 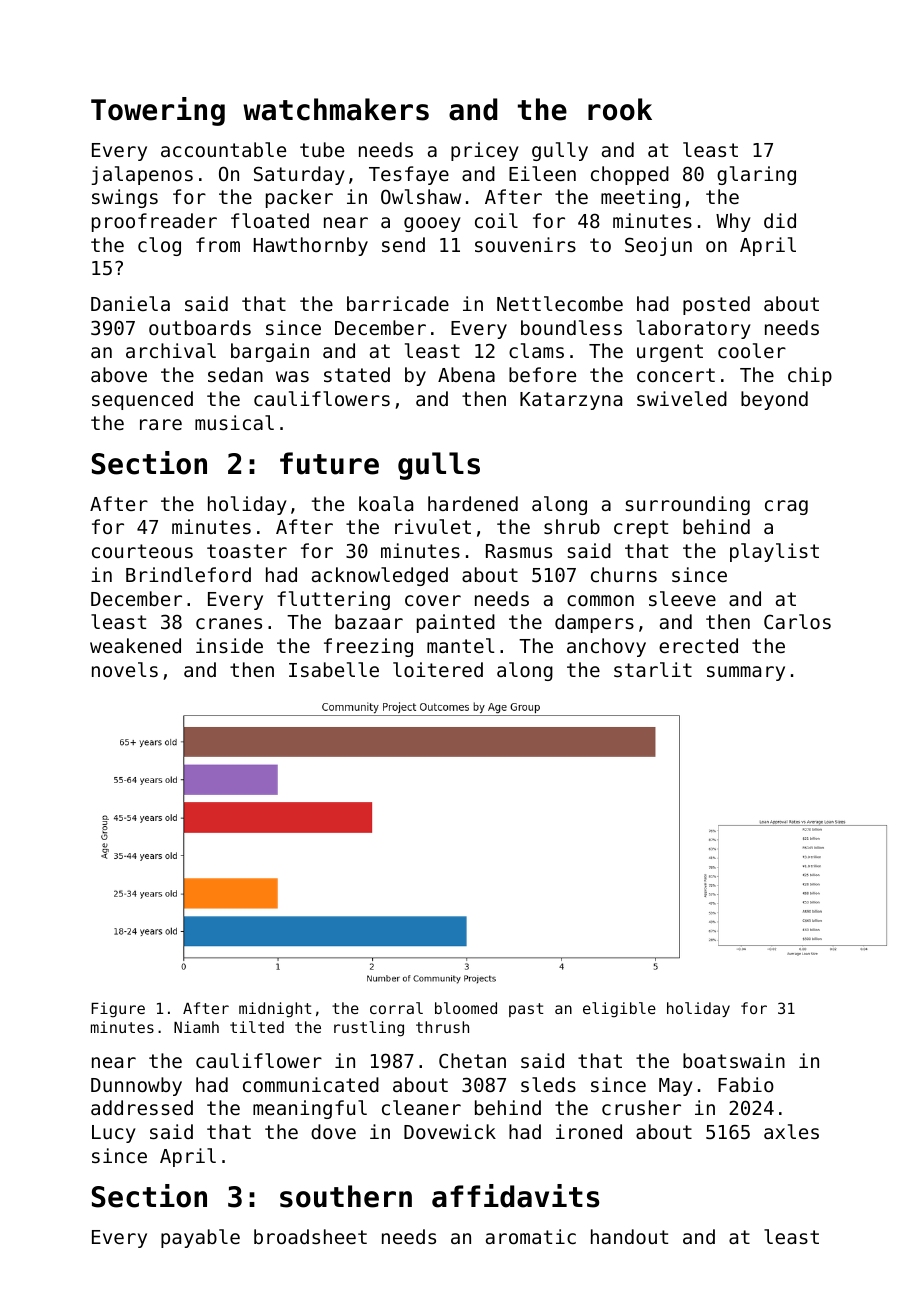 I want to click on glaring, so click(x=756, y=175).
